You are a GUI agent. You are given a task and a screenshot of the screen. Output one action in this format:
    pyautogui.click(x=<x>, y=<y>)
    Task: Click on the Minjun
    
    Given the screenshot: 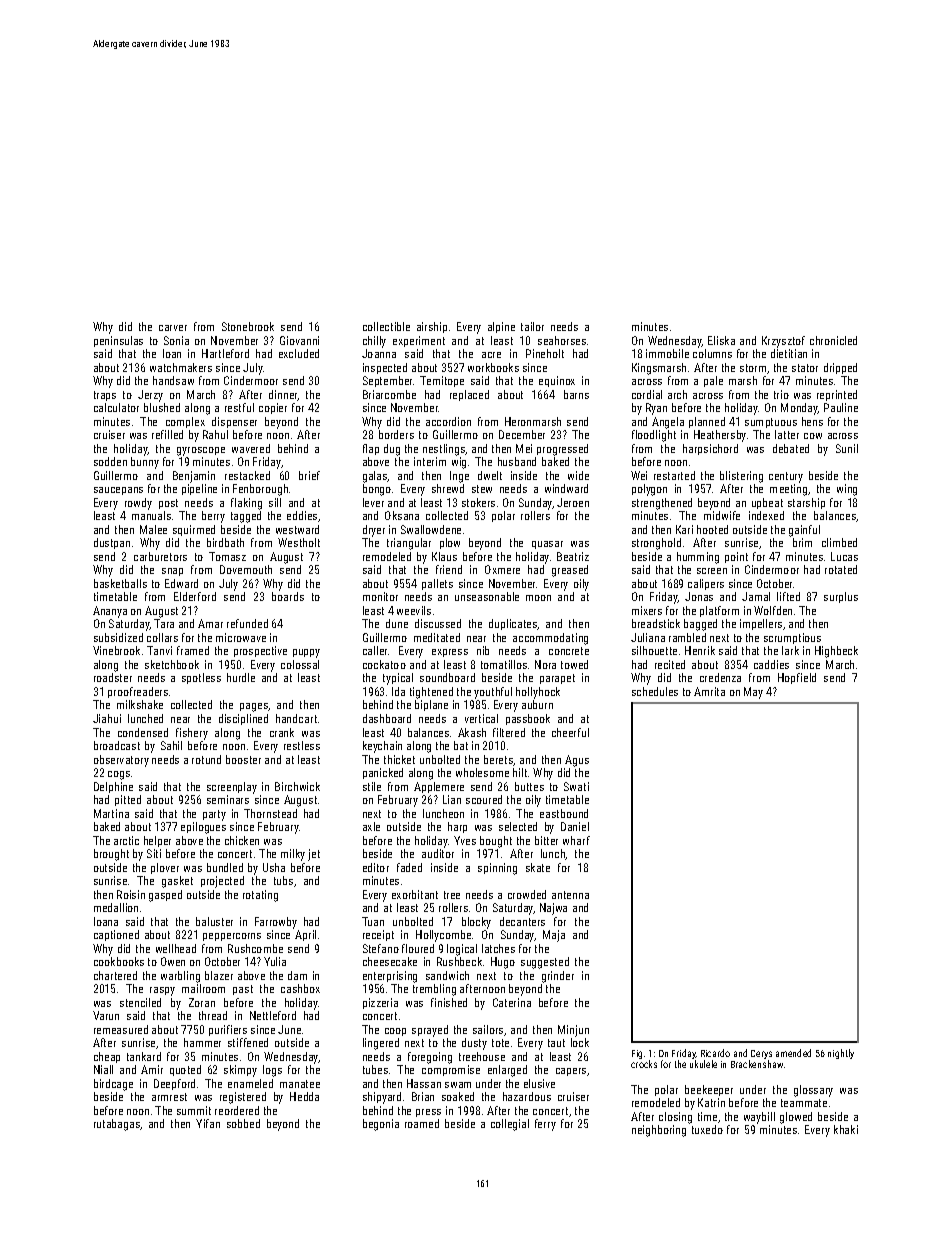 What is the action you would take?
    pyautogui.click(x=573, y=1031)
